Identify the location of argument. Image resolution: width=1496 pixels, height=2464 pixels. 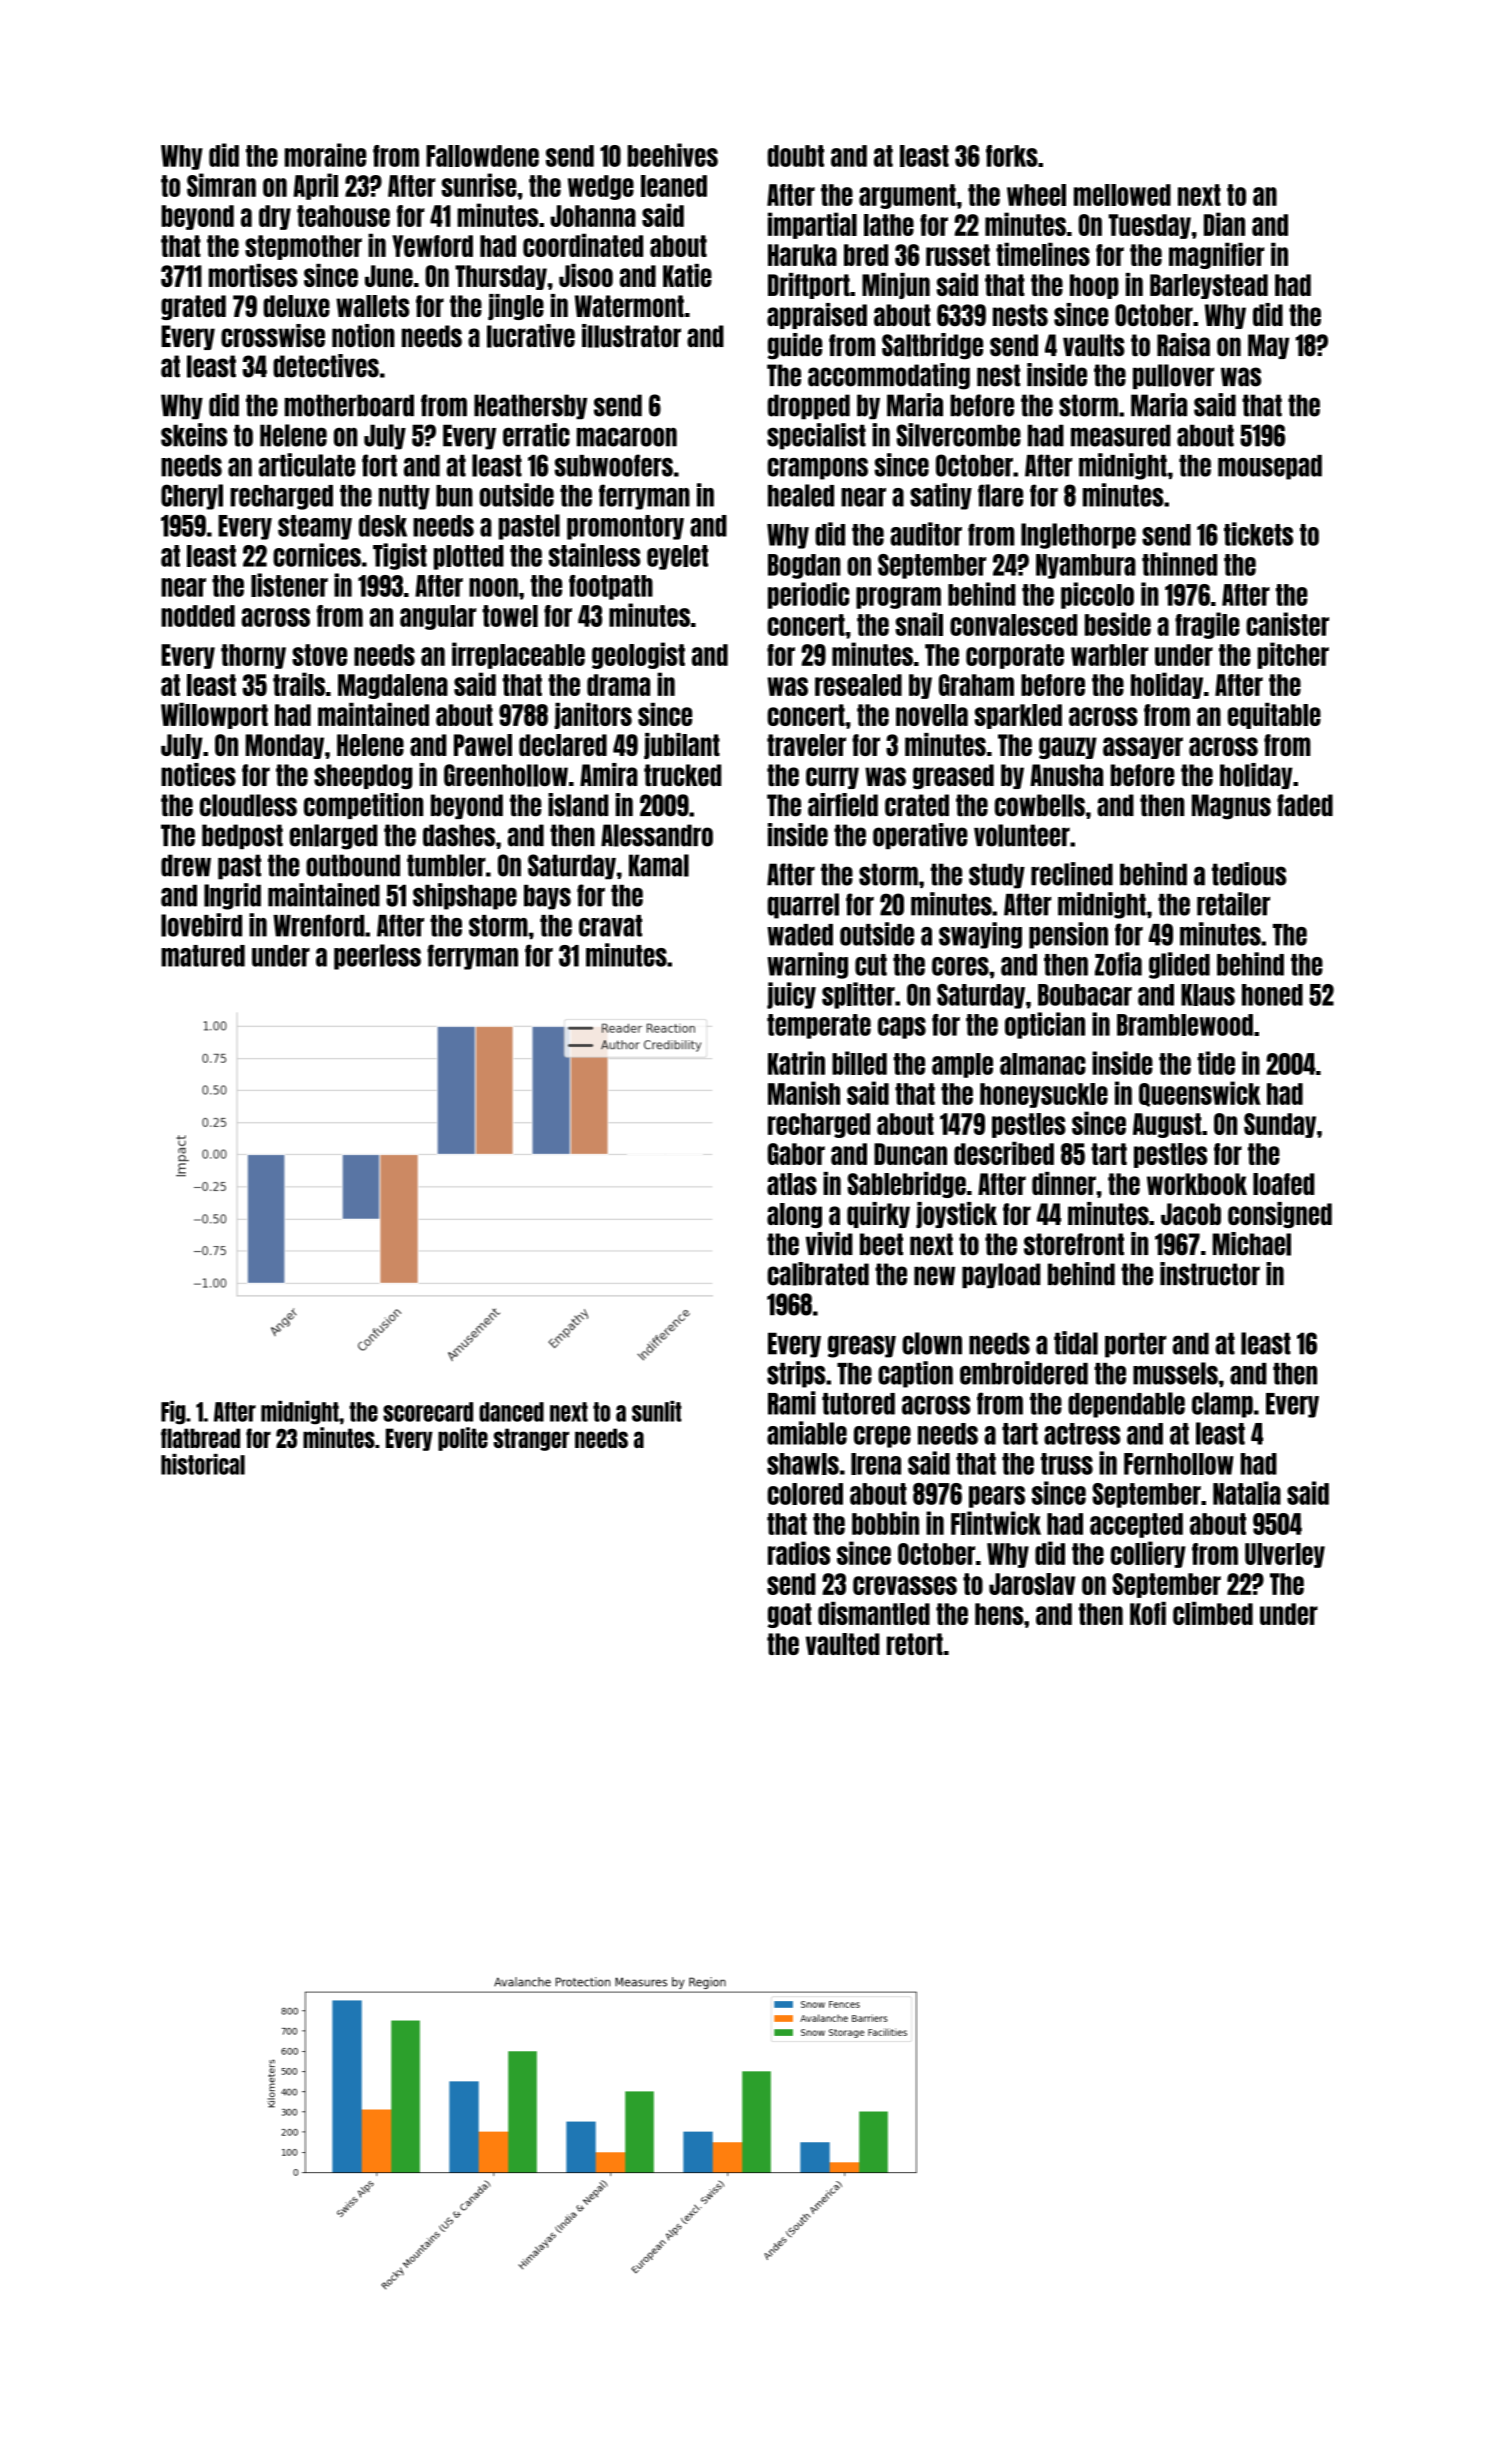
(907, 196).
